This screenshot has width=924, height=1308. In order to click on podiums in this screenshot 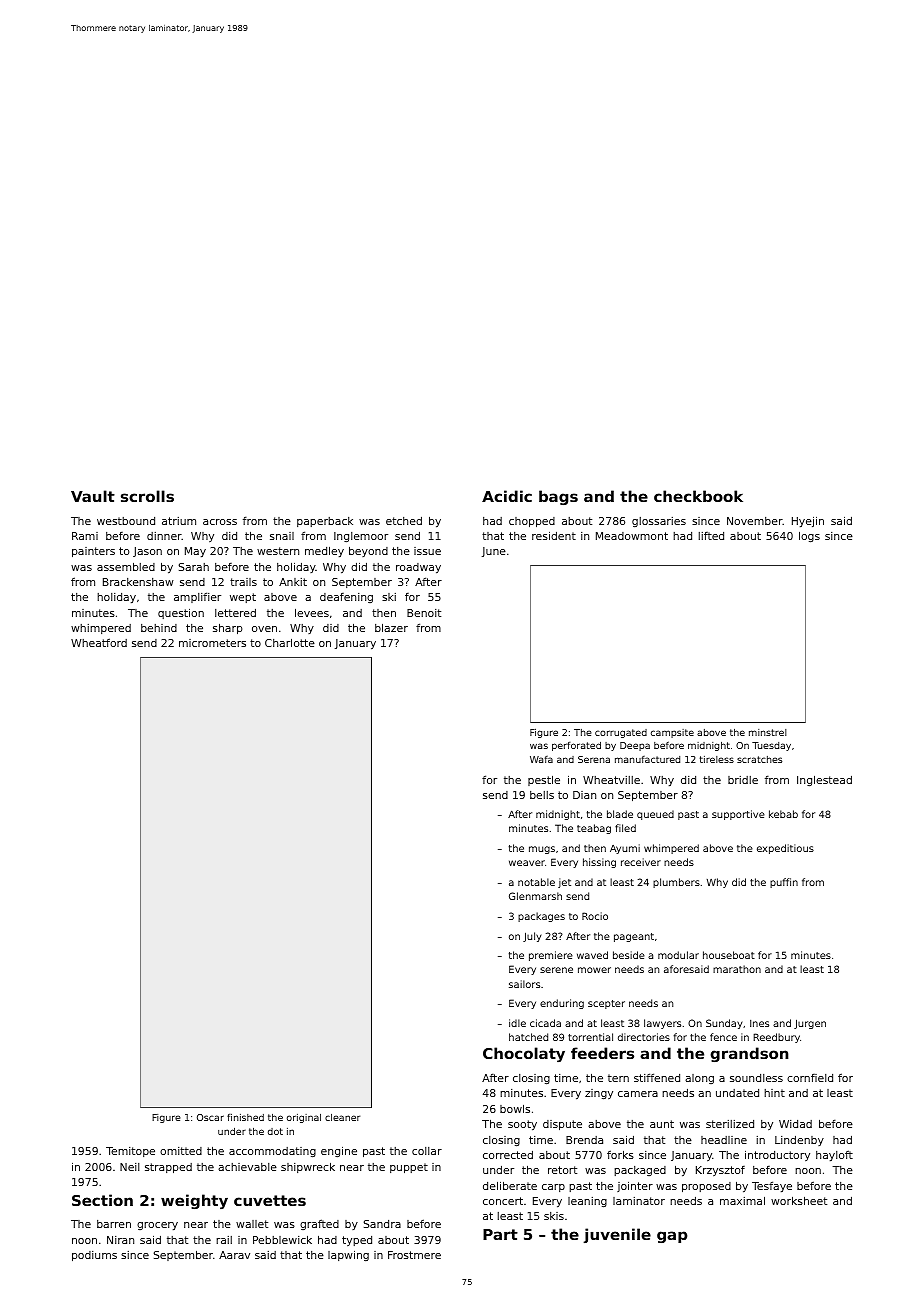, I will do `click(94, 1256)`.
